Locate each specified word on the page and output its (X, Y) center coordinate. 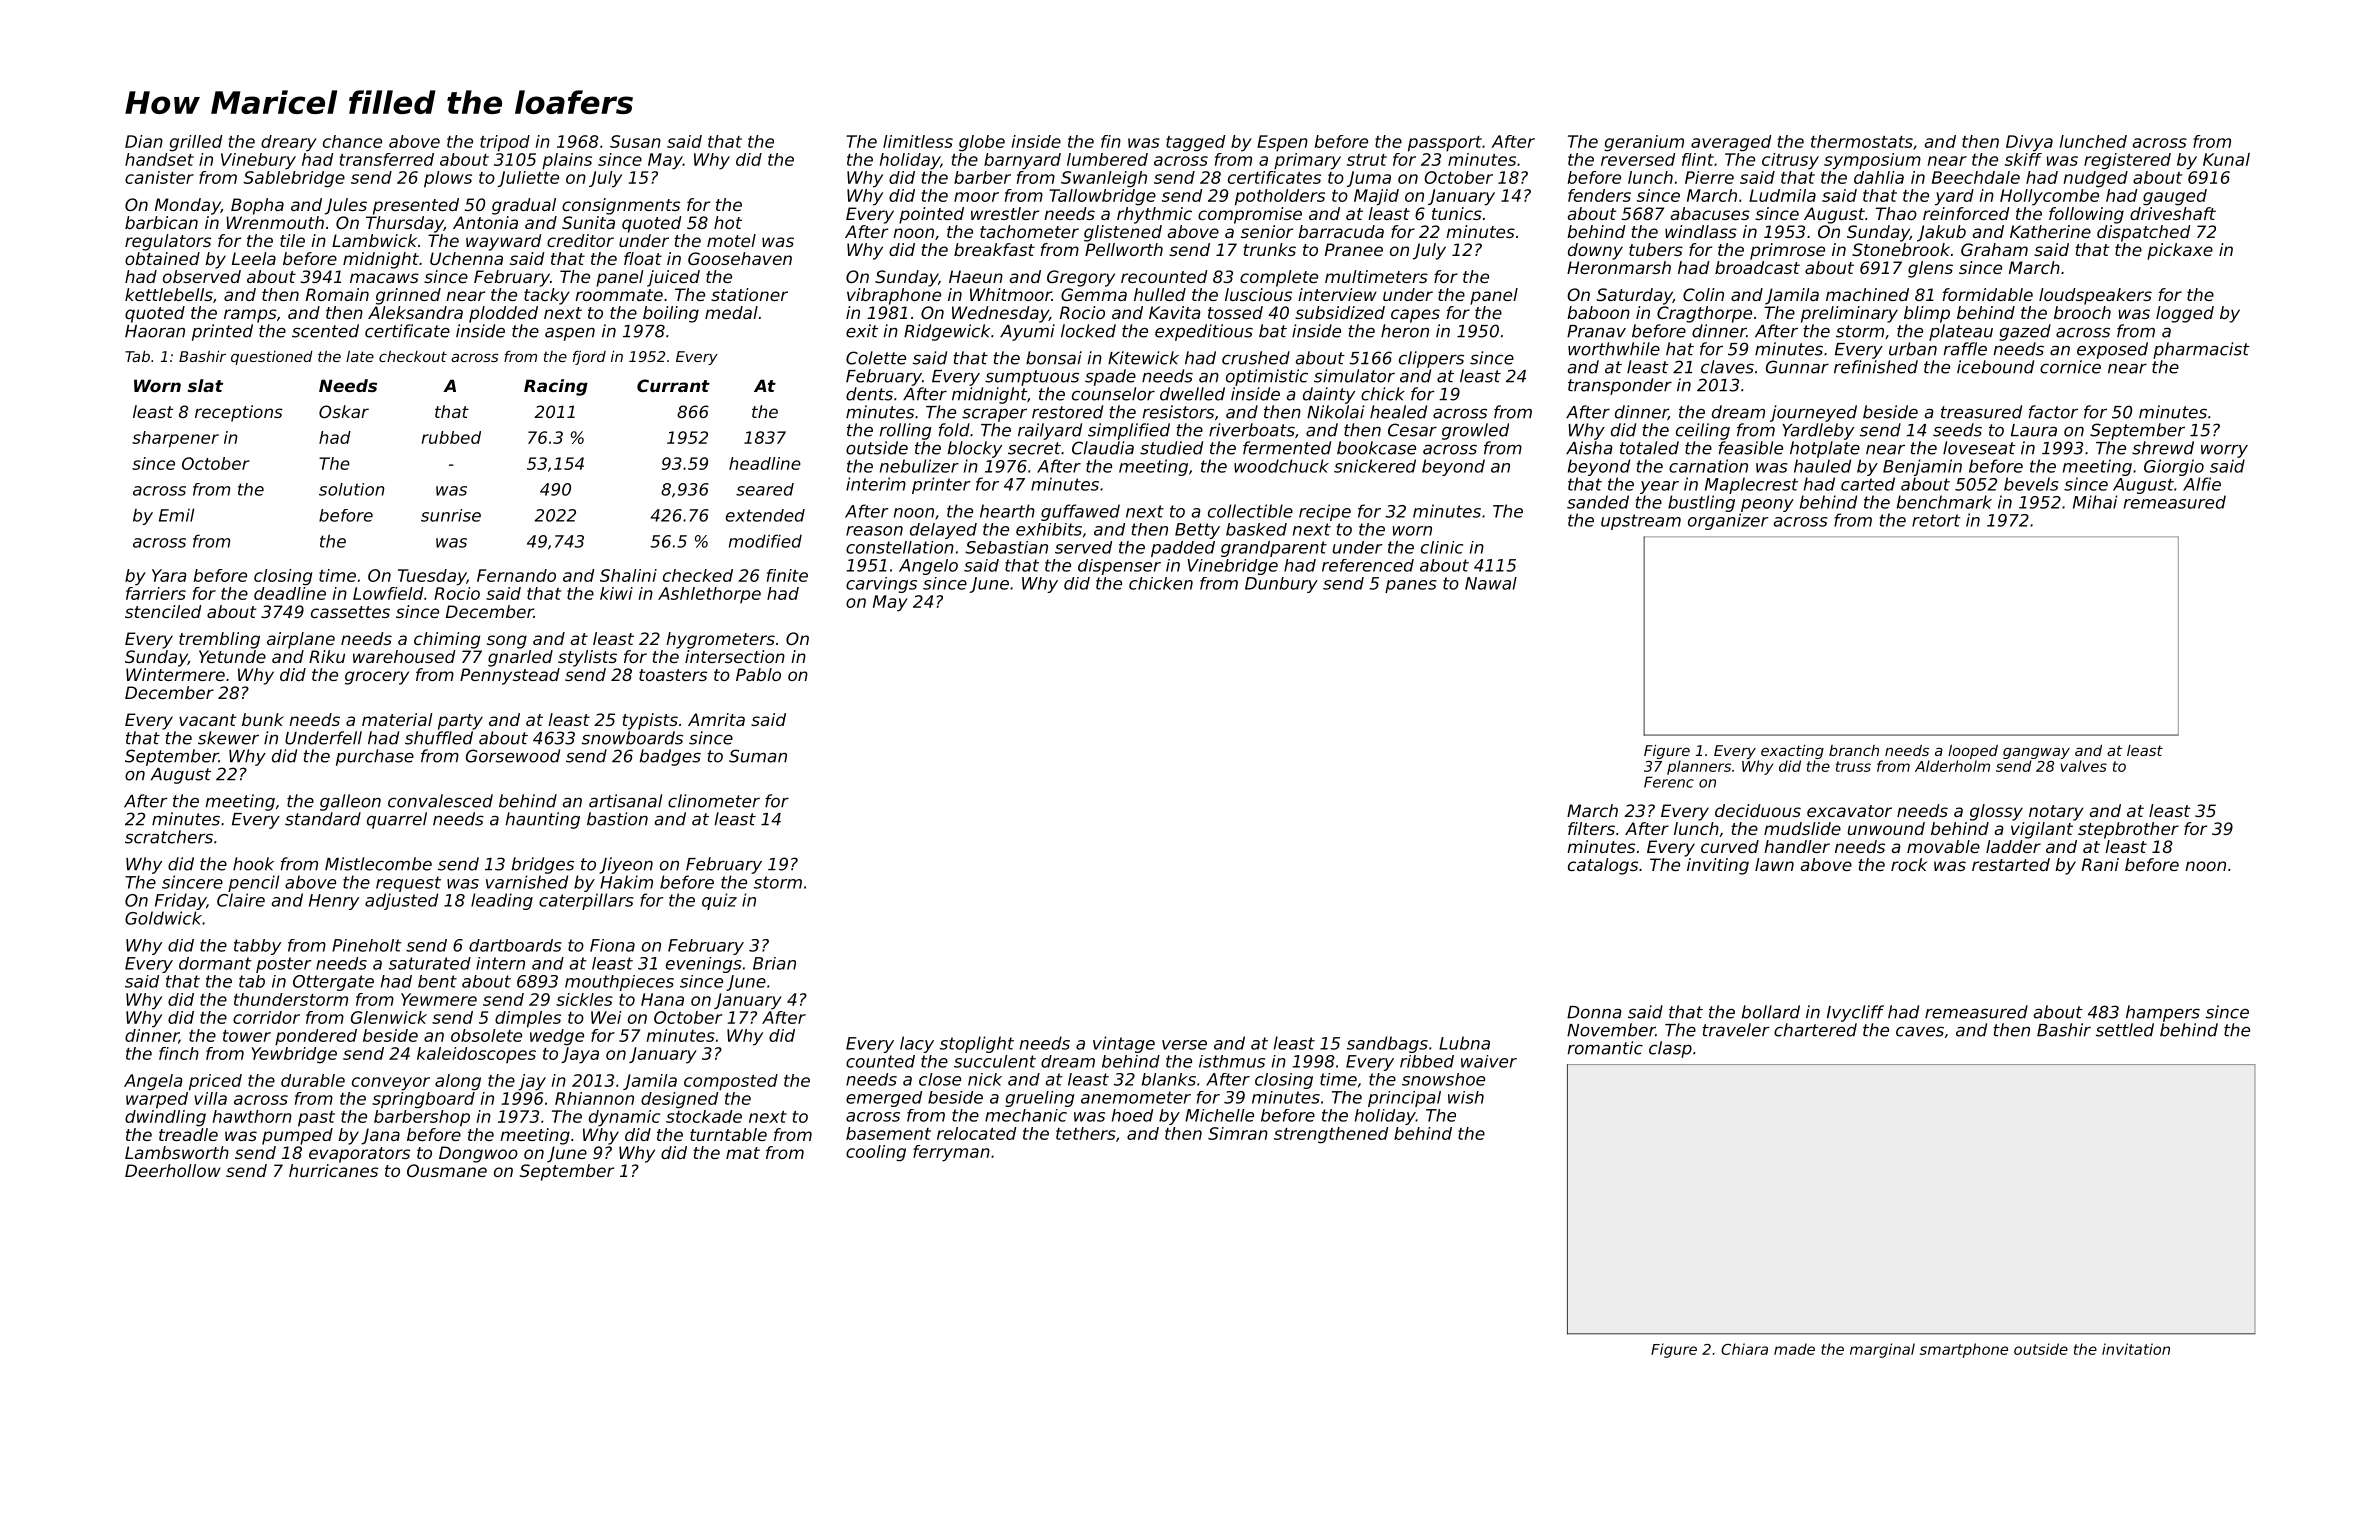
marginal (1882, 1350)
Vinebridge (1232, 567)
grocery (377, 678)
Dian (144, 141)
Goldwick (163, 918)
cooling (876, 1153)
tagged (1195, 143)
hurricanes (333, 1170)
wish (1466, 1097)
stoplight (977, 1044)
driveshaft (2173, 213)
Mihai (2095, 502)
